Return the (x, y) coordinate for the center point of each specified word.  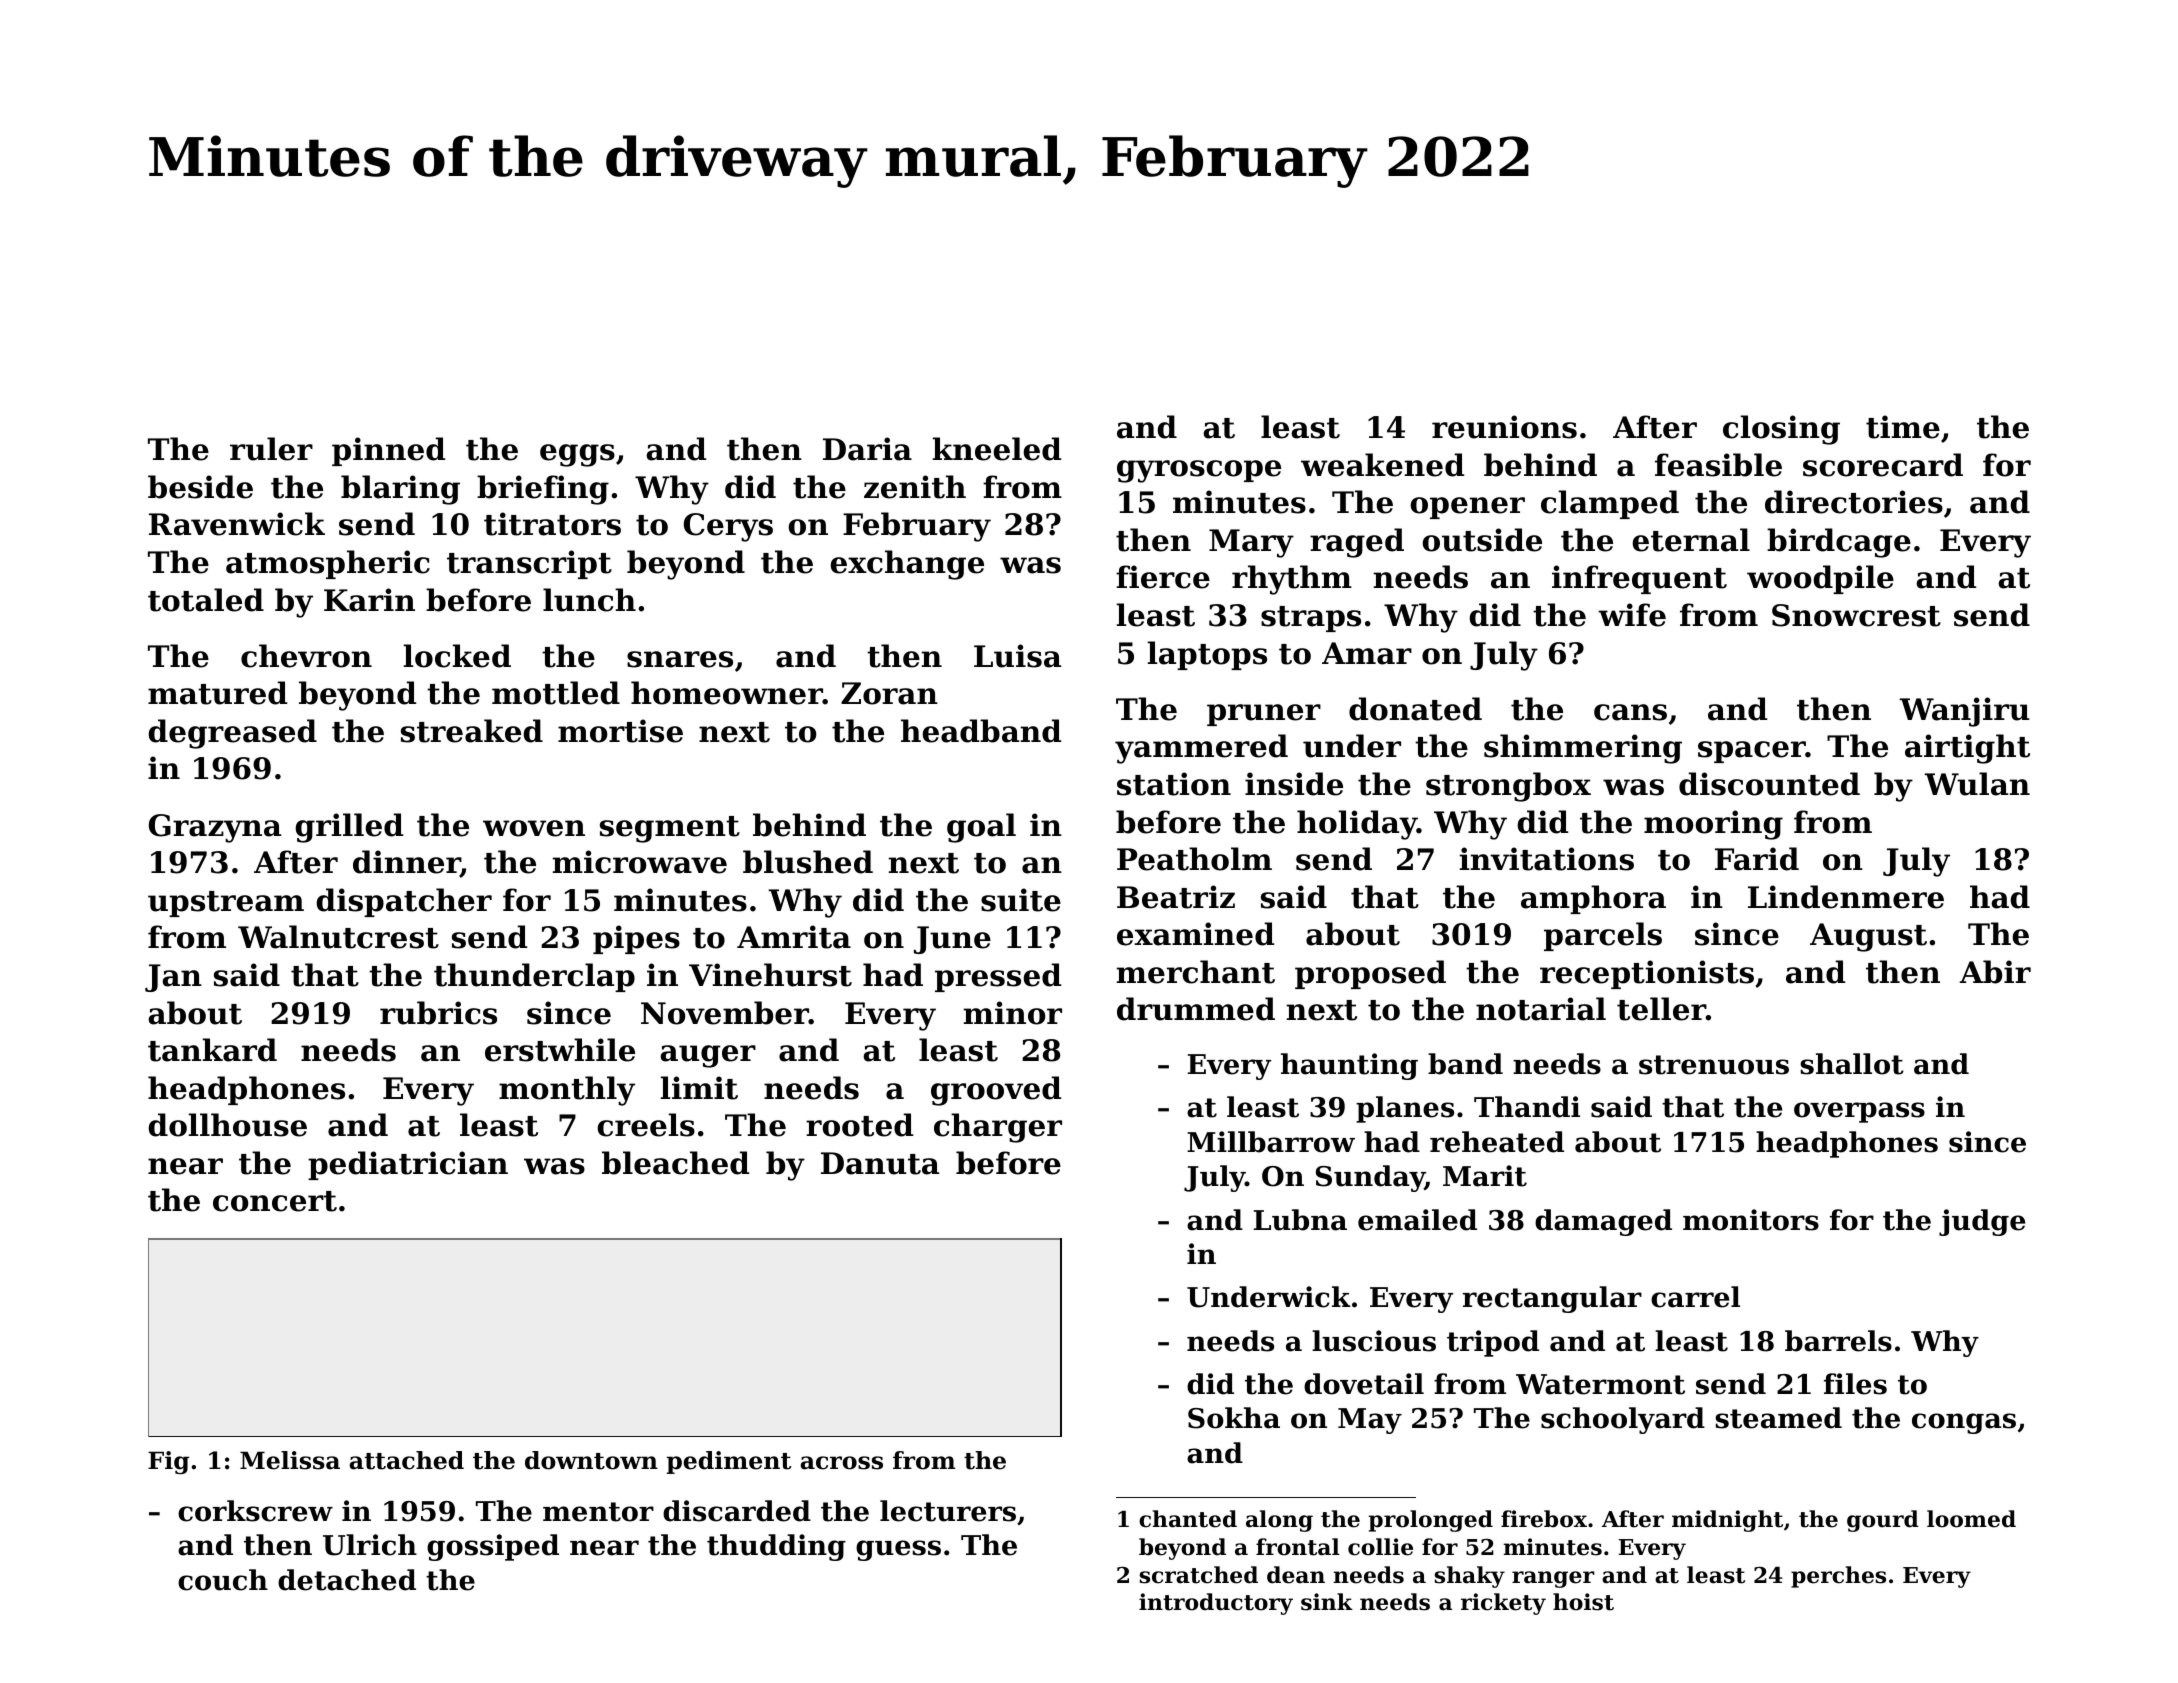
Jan (173, 978)
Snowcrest (1856, 615)
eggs (577, 455)
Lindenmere (1846, 897)
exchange (907, 565)
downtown (591, 1460)
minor (1013, 1013)
